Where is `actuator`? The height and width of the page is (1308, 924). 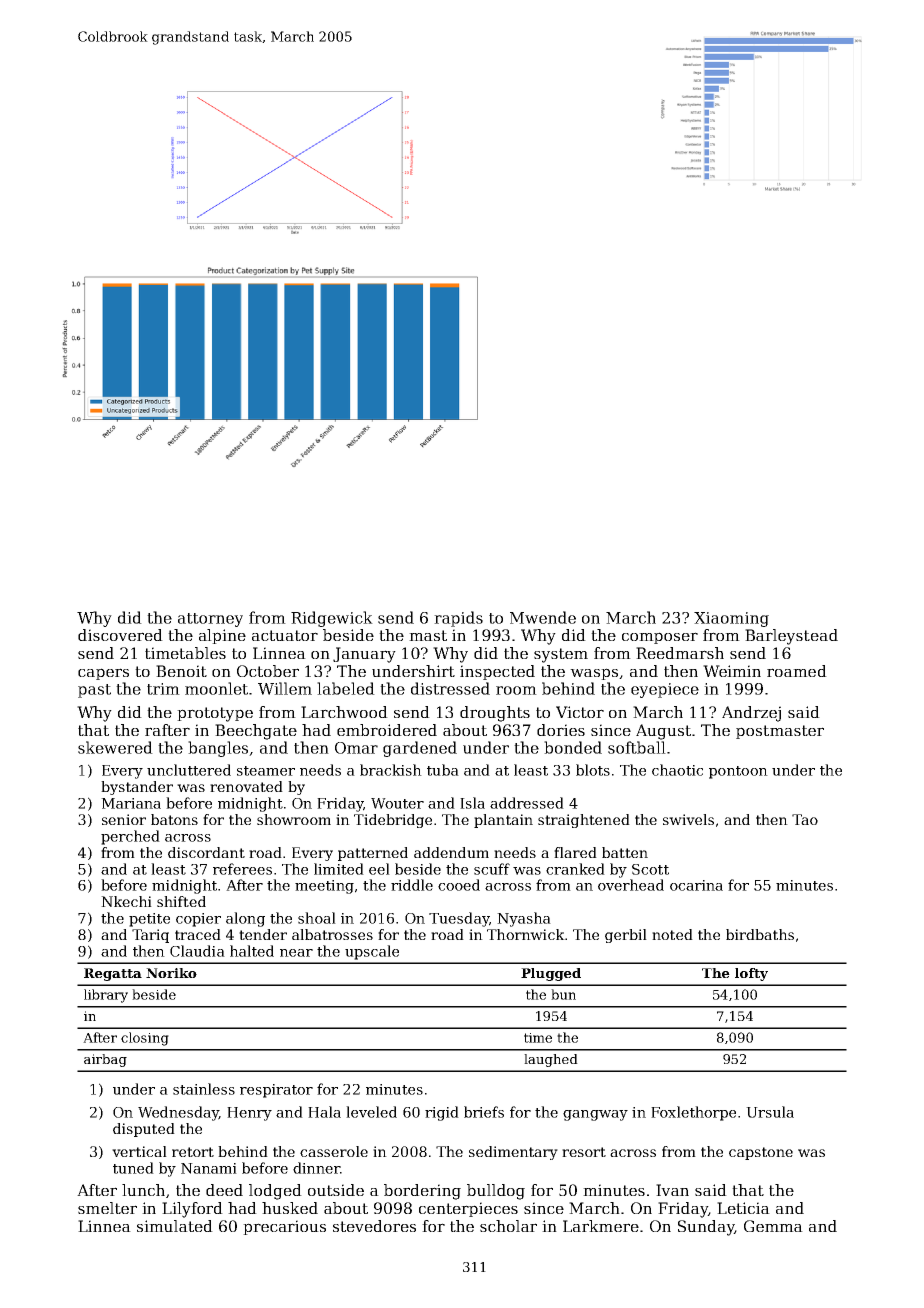 actuator is located at coordinates (285, 635).
